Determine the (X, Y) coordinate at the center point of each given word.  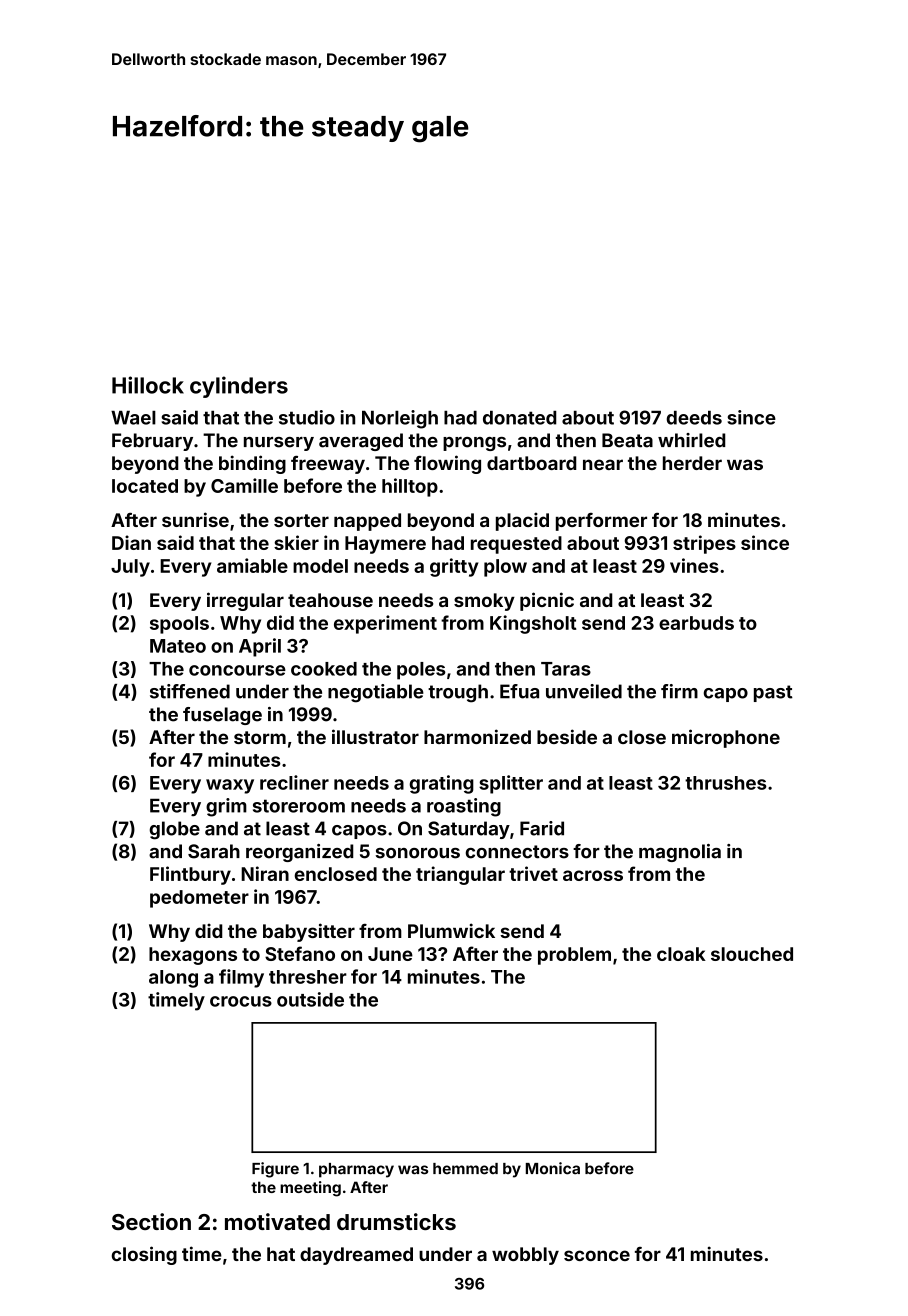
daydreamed (356, 1256)
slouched (752, 954)
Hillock (148, 385)
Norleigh (400, 419)
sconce (597, 1255)
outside (310, 999)
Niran (265, 873)
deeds (694, 418)
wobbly (525, 1256)
